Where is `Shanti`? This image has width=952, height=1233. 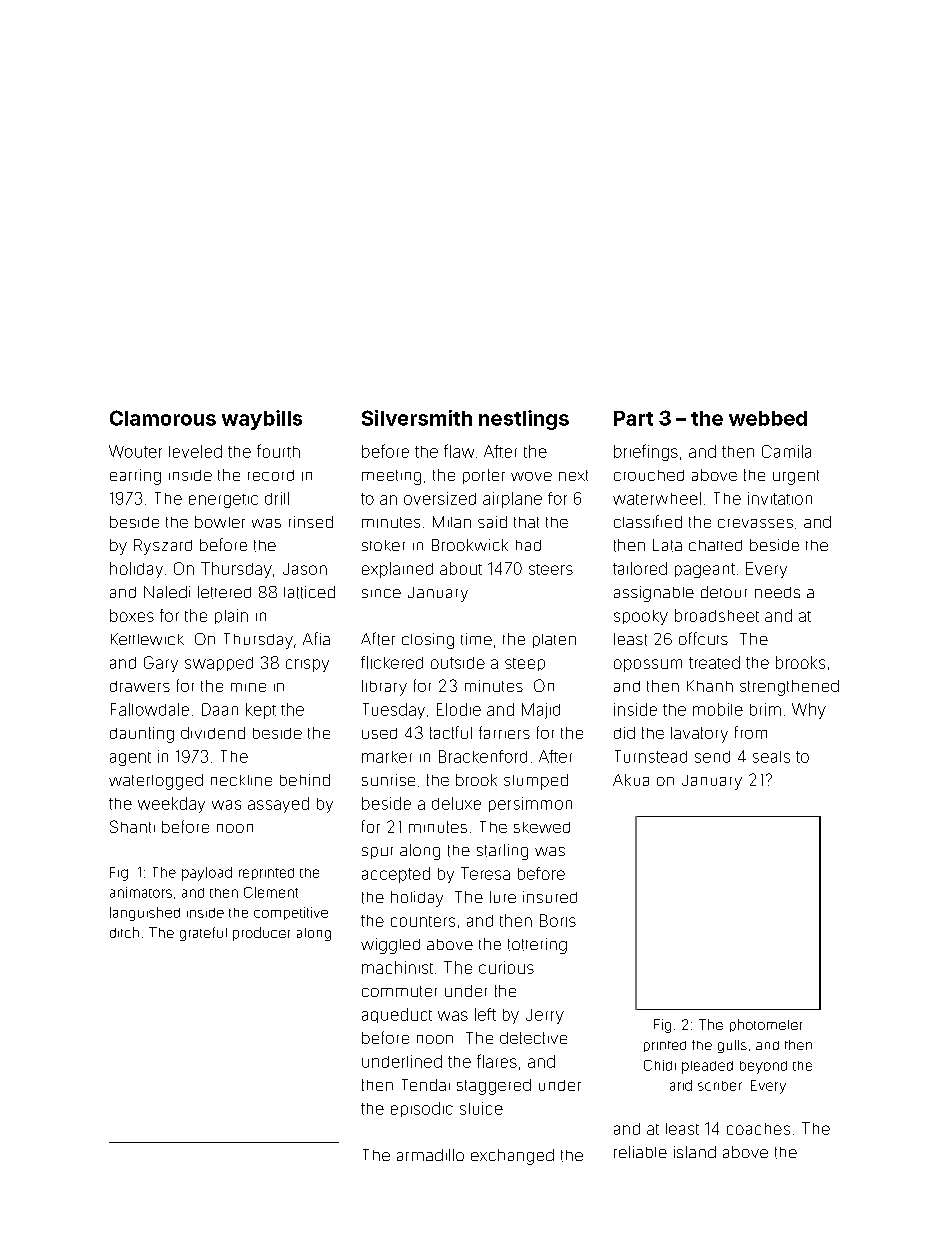 Shanti is located at coordinates (132, 826).
